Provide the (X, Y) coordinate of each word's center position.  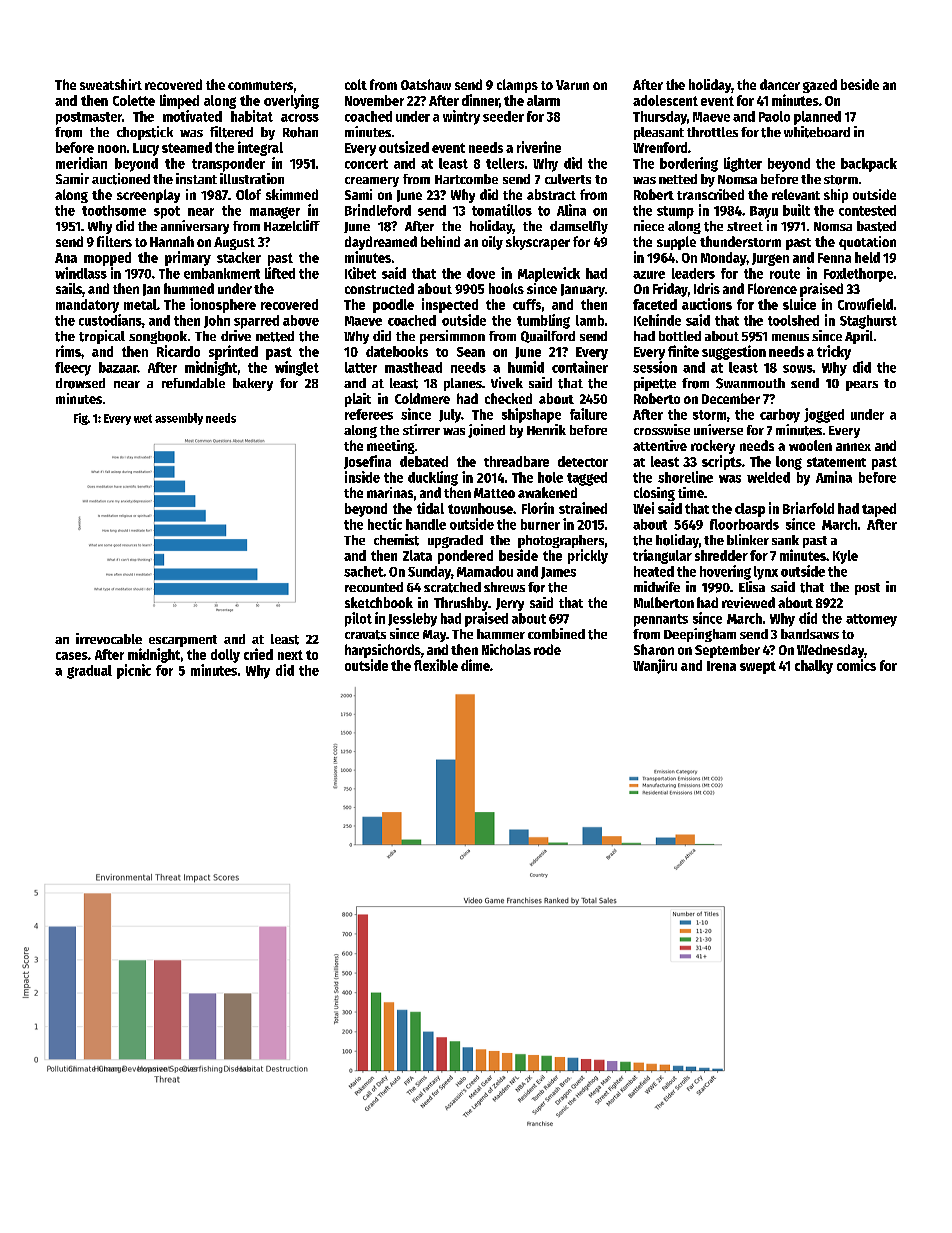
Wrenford (660, 147)
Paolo (774, 116)
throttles (712, 132)
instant (196, 178)
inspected (450, 305)
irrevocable (109, 638)
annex (853, 447)
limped (179, 101)
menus (790, 337)
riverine (539, 147)
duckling (433, 478)
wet (143, 418)
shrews (504, 587)
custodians (110, 320)
